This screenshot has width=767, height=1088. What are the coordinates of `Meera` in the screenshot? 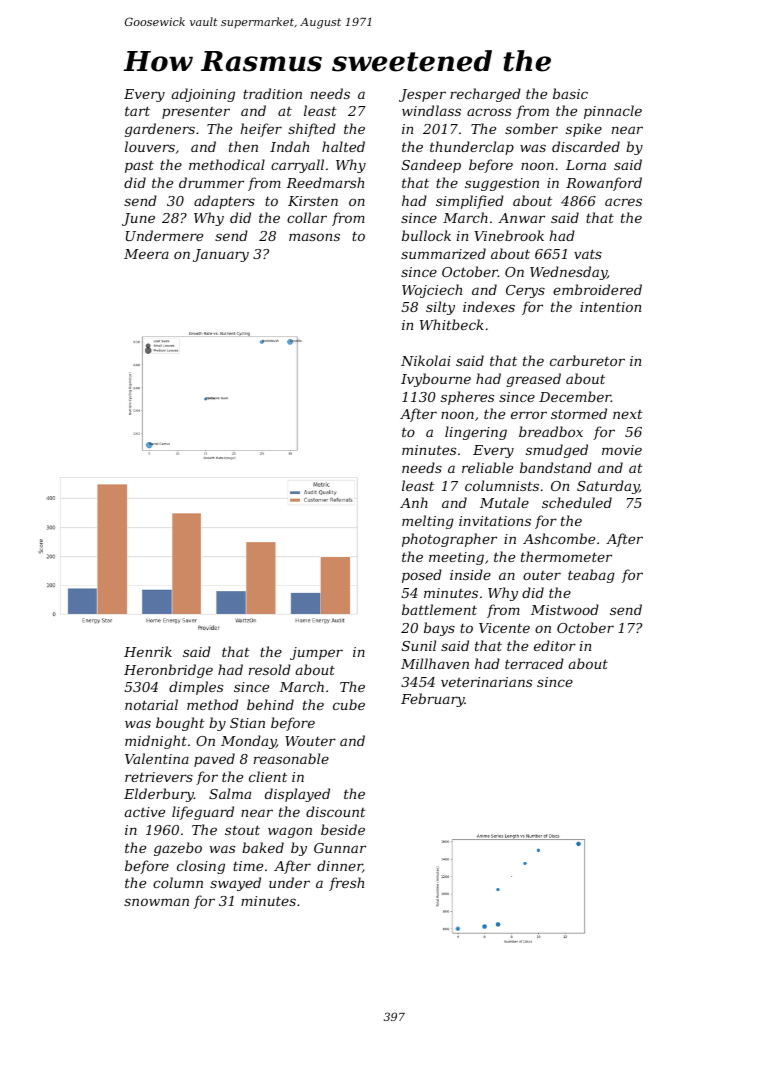 It's located at (146, 254).
